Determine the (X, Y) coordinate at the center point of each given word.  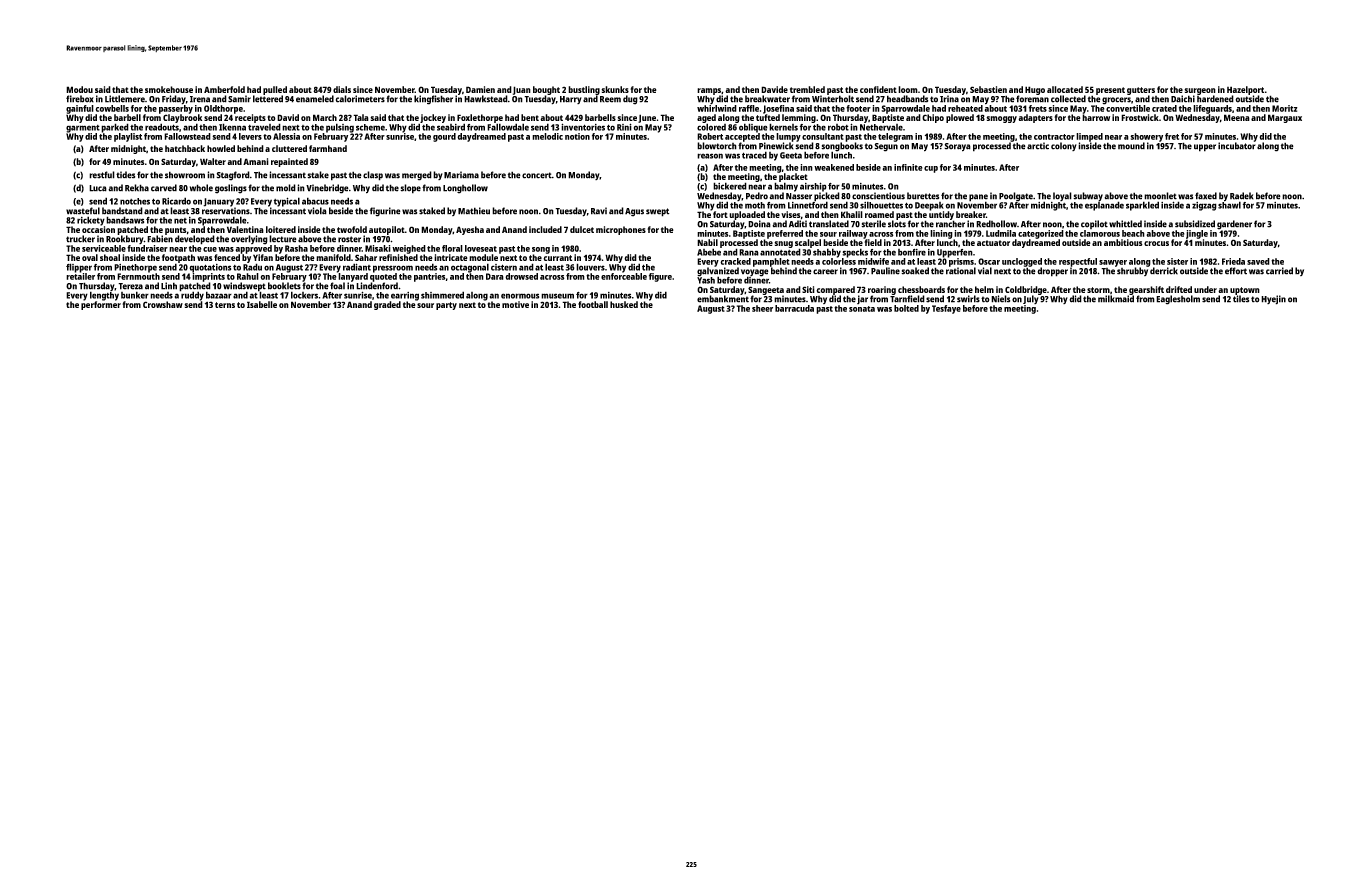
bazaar (219, 295)
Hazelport (1245, 90)
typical (287, 202)
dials (342, 89)
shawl (1229, 205)
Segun (886, 147)
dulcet (582, 229)
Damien (480, 89)
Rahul (248, 276)
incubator (1237, 146)
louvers (590, 267)
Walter (213, 161)
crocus (1156, 243)
